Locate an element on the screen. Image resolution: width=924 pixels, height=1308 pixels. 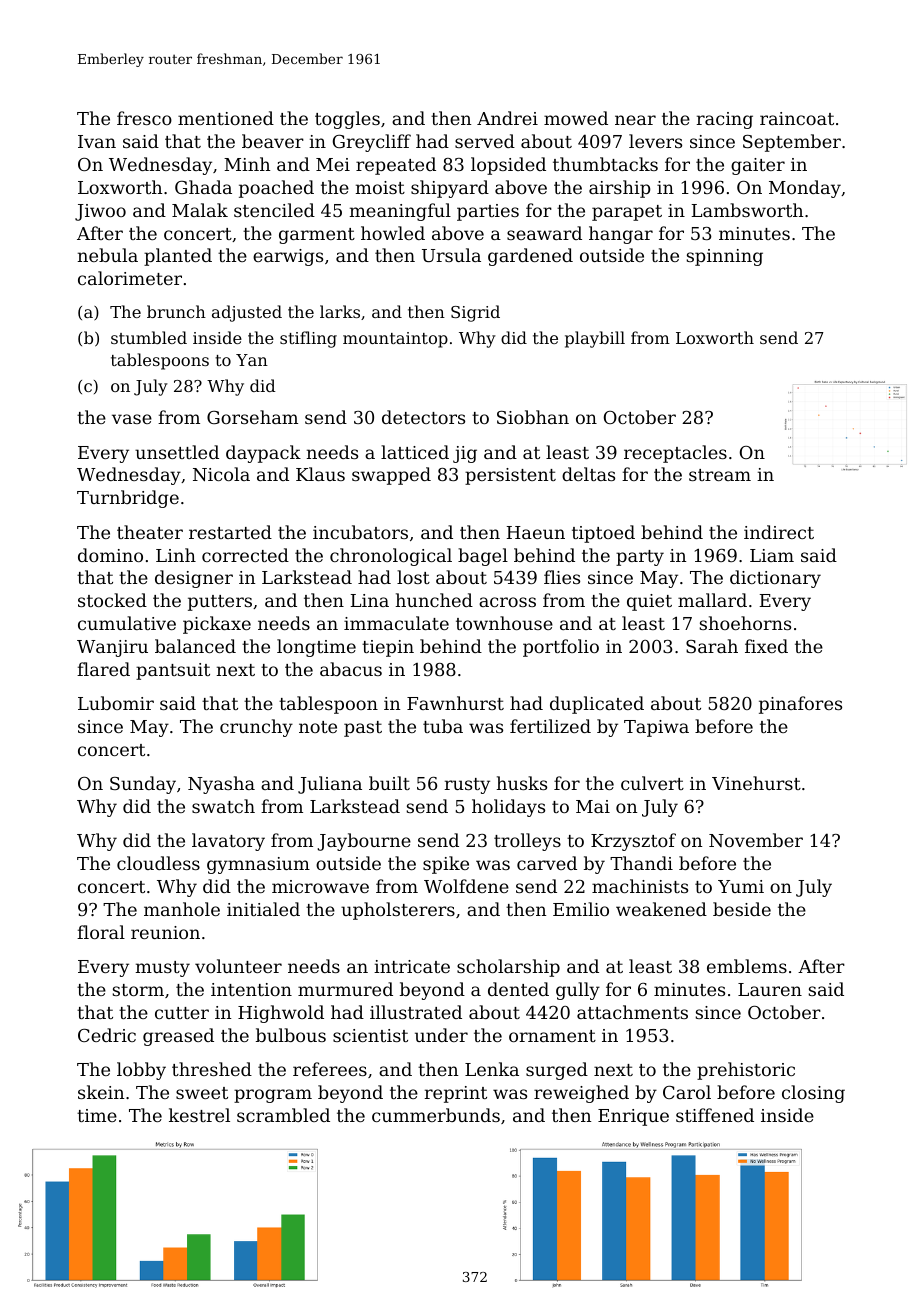
Fawnhurst is located at coordinates (455, 703).
